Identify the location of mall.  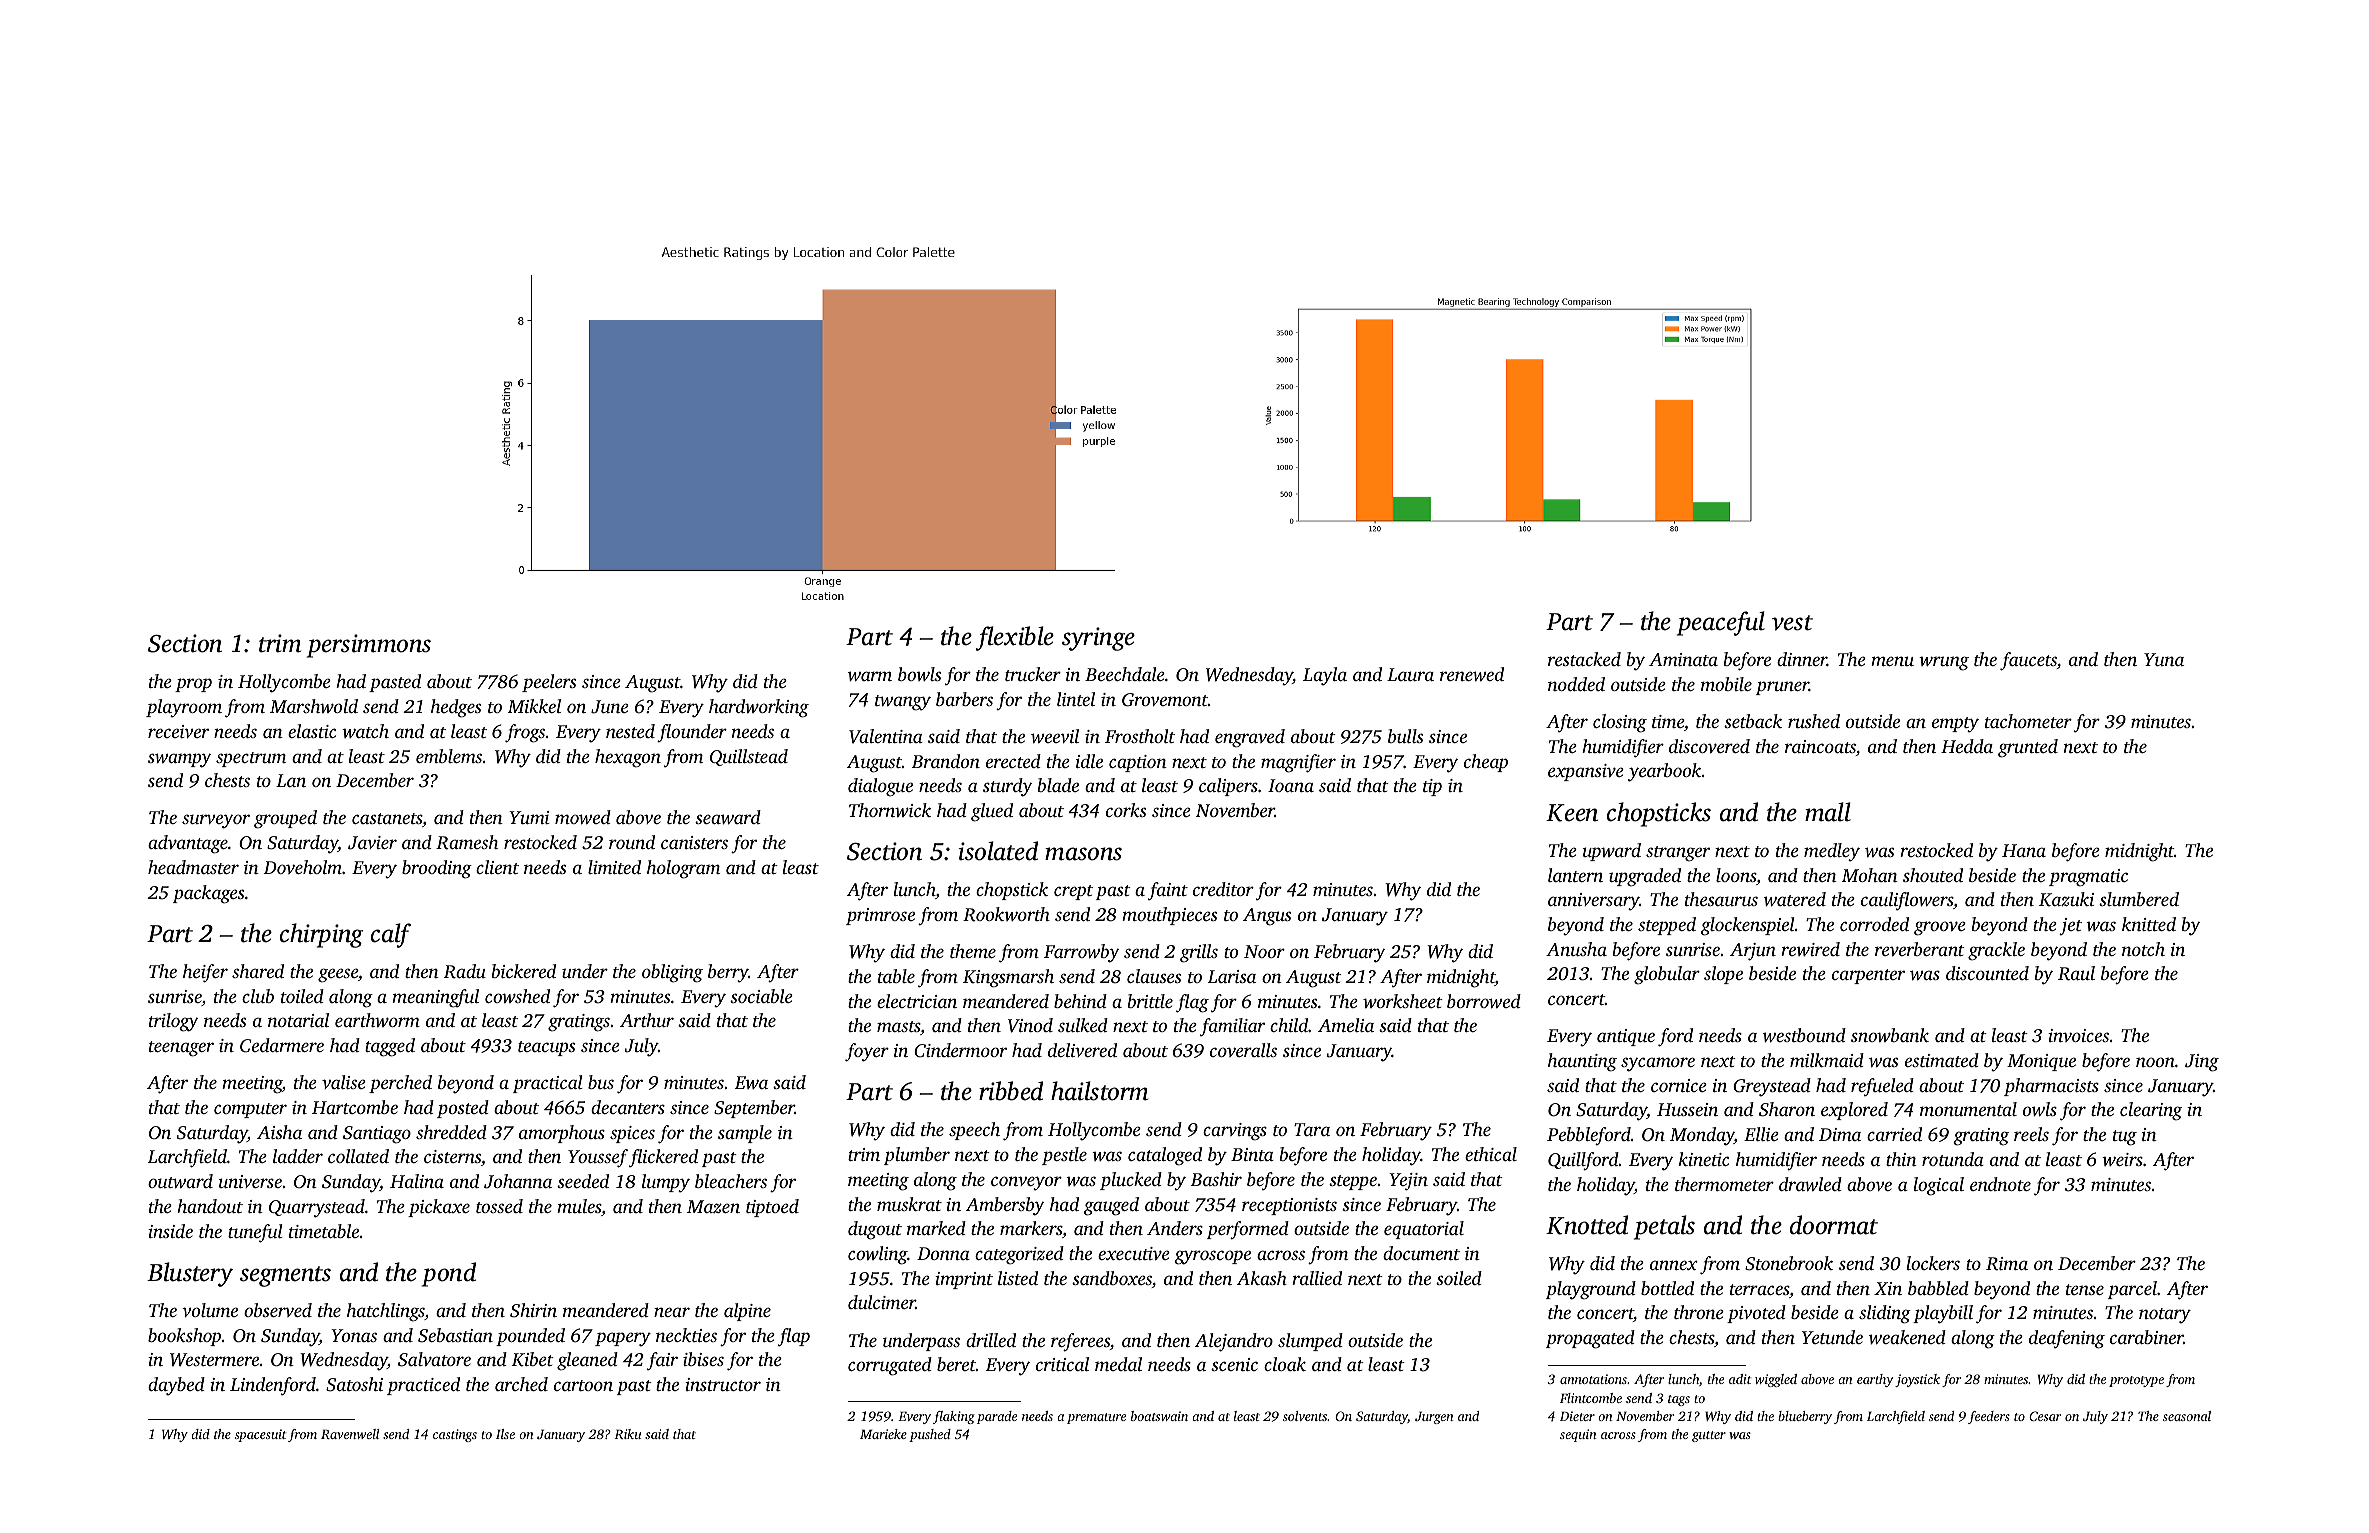
(1828, 812).
